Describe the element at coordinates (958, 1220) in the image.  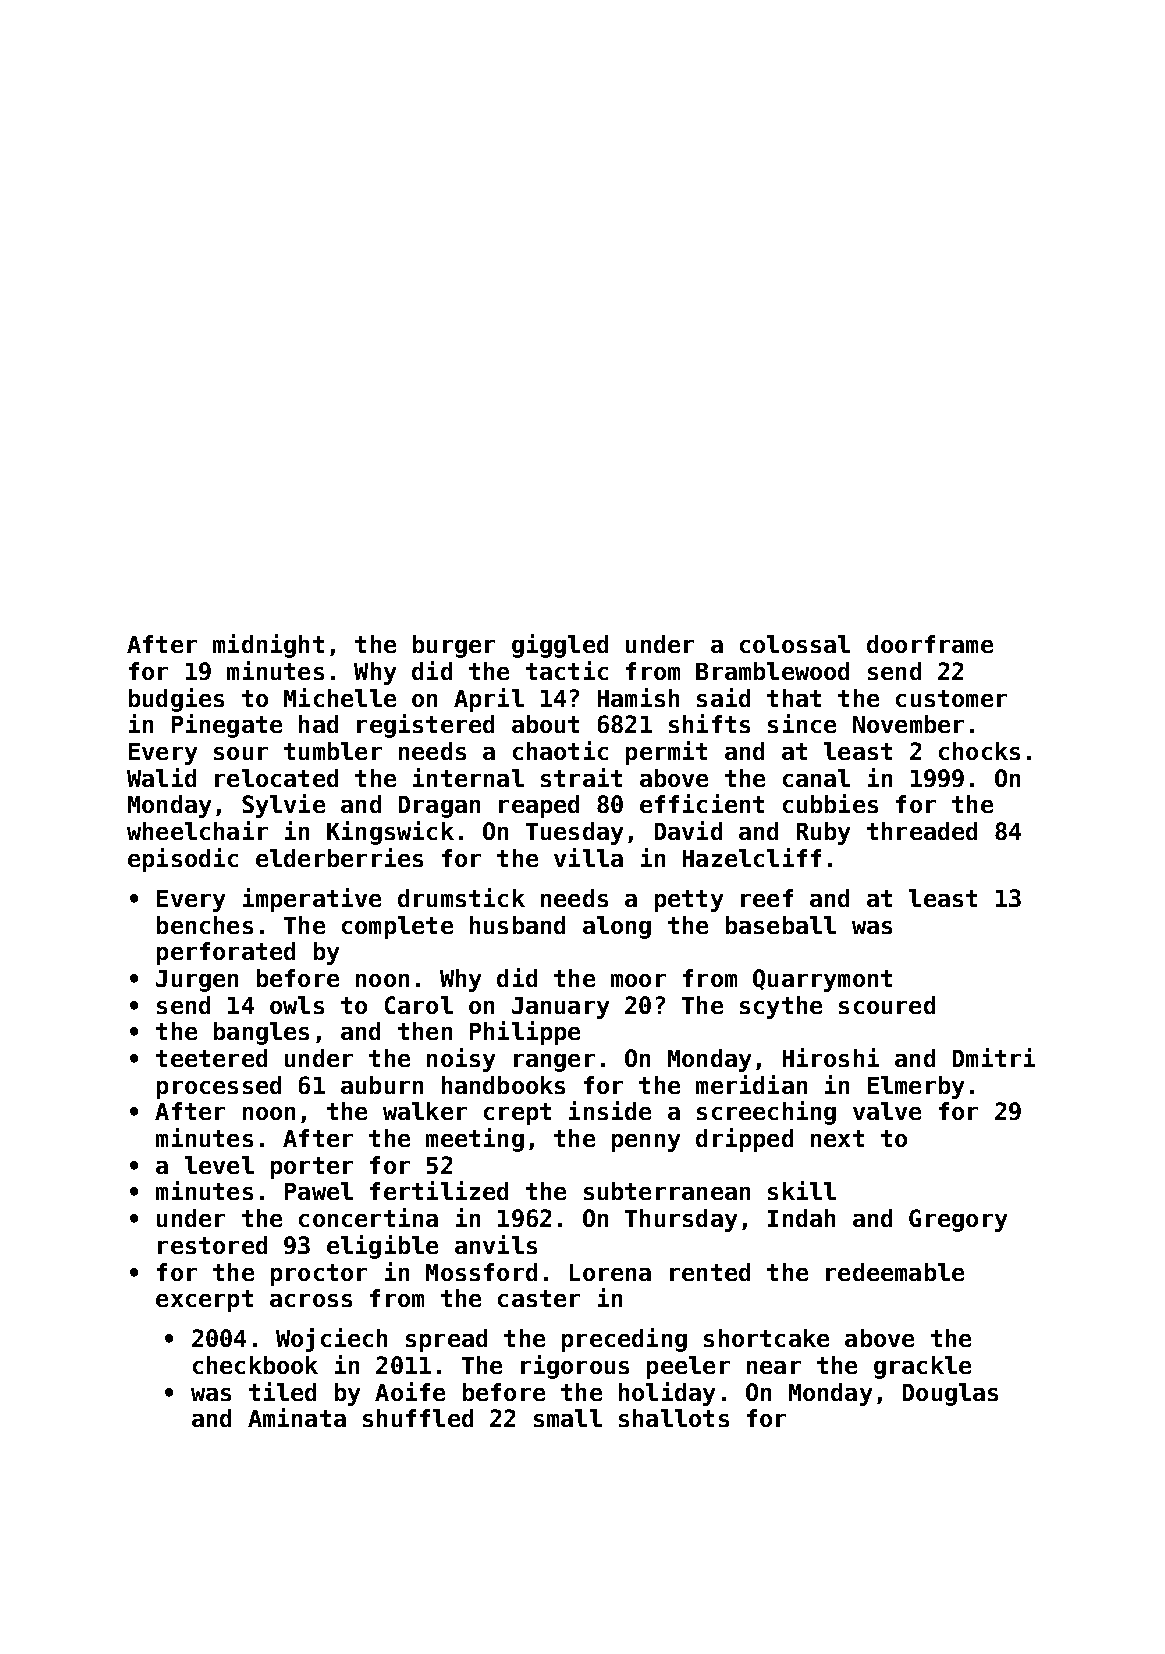
I see `Gregory` at that location.
